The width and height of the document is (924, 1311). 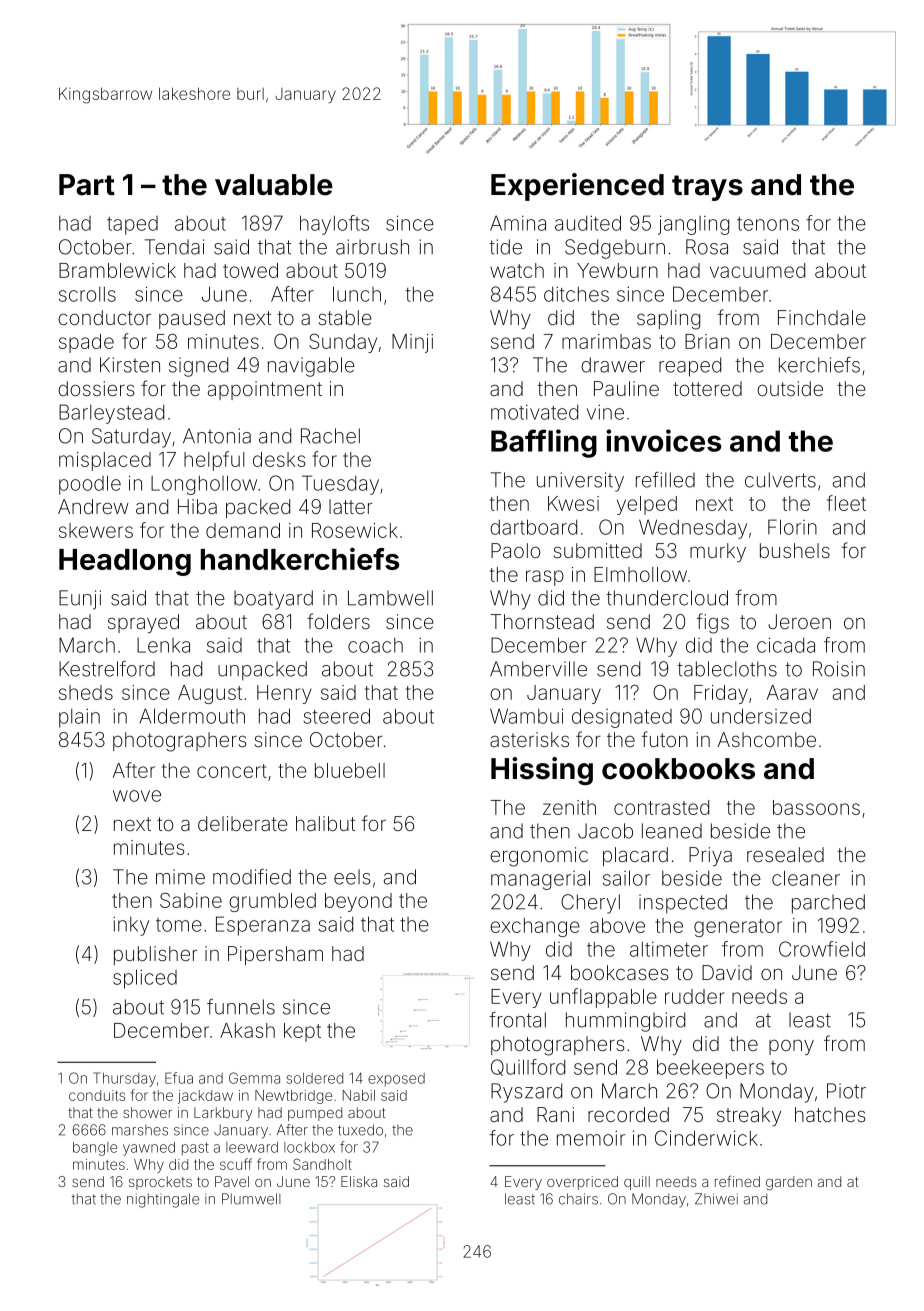 I want to click on chairs, so click(x=578, y=1199).
